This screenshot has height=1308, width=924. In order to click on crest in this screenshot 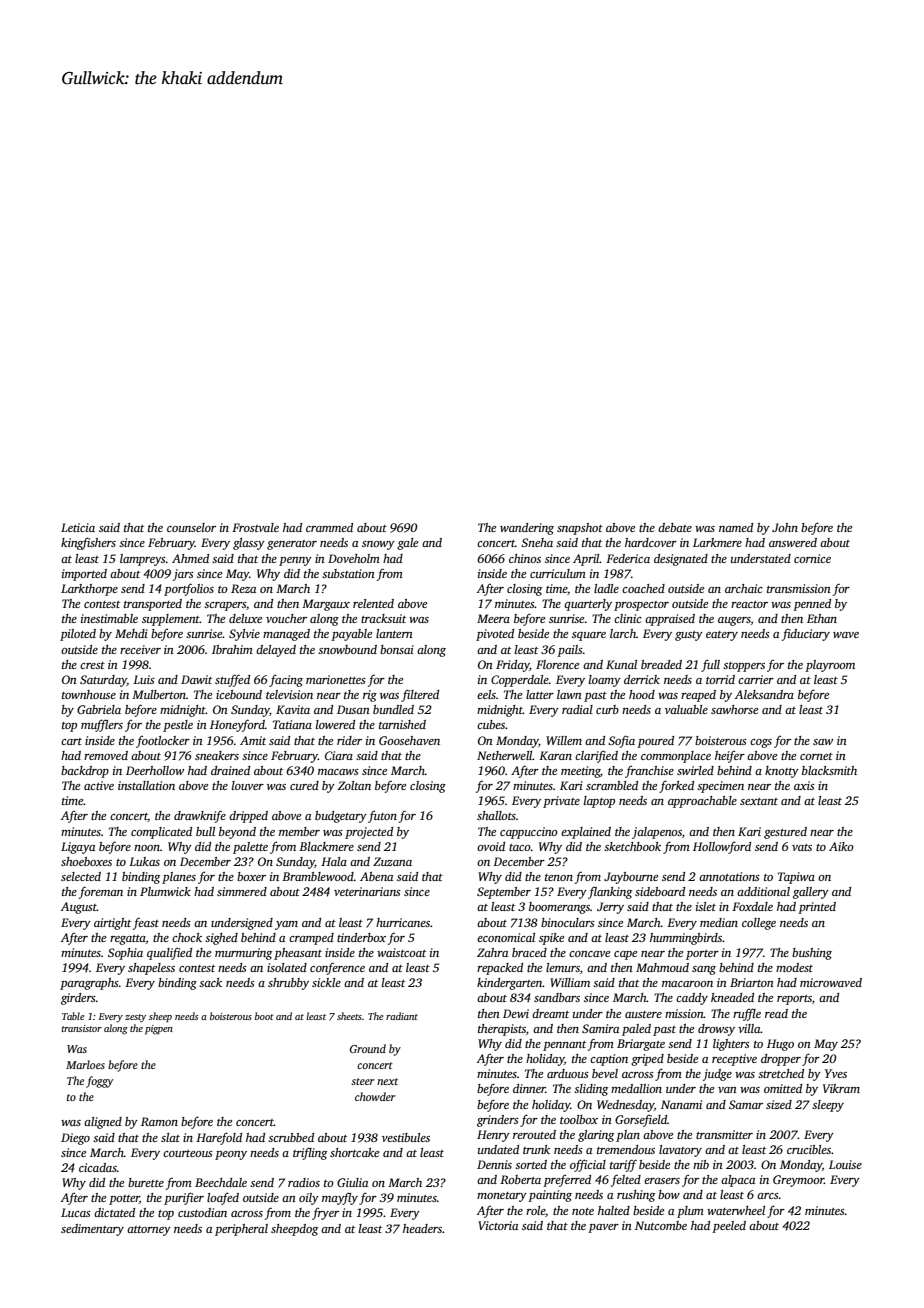, I will do `click(92, 665)`.
